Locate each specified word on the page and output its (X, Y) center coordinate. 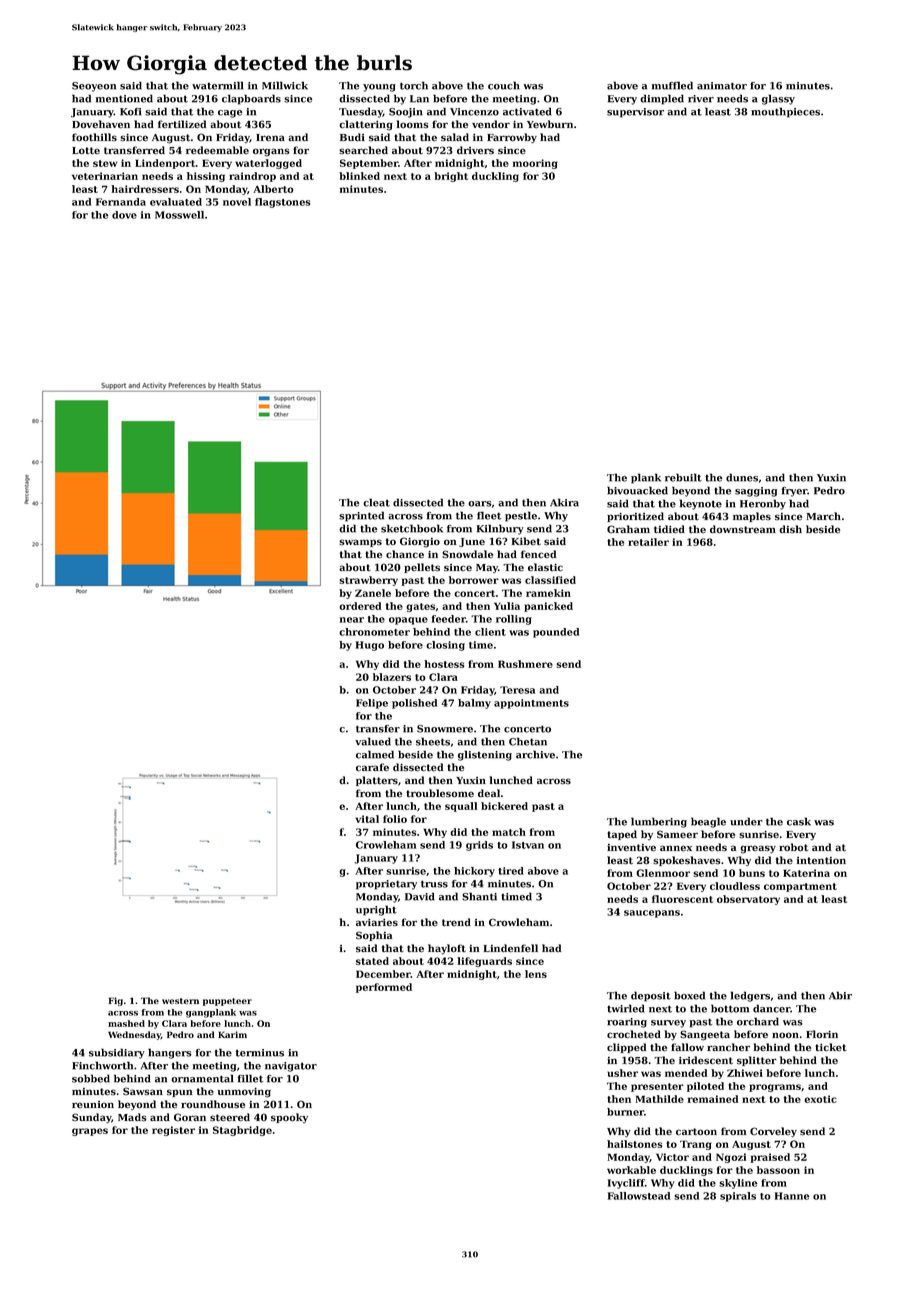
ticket (831, 1047)
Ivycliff (626, 1184)
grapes (90, 1132)
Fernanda (121, 202)
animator (722, 86)
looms (412, 124)
